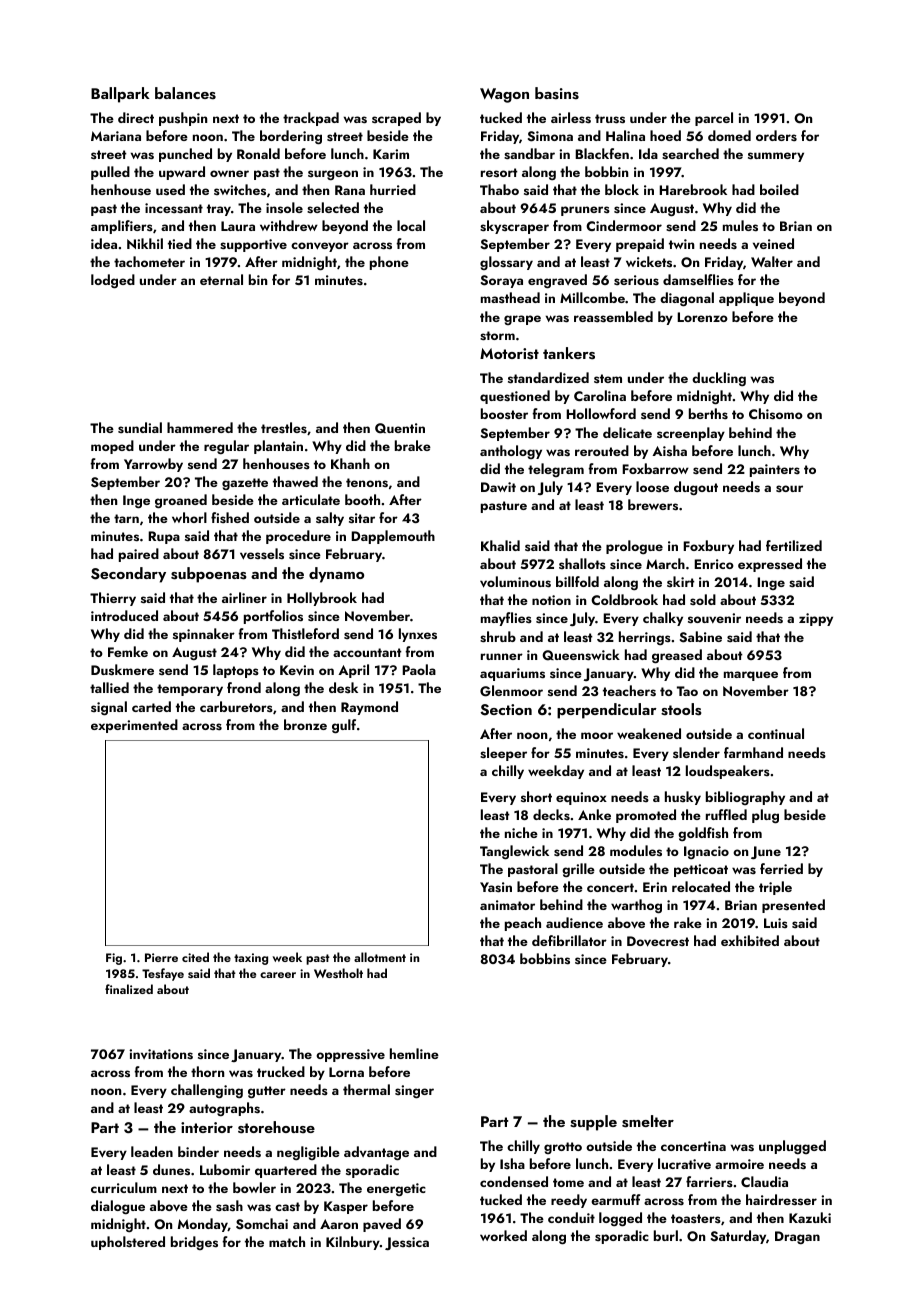 This page has width=924, height=1308. I want to click on lodged, so click(113, 281).
